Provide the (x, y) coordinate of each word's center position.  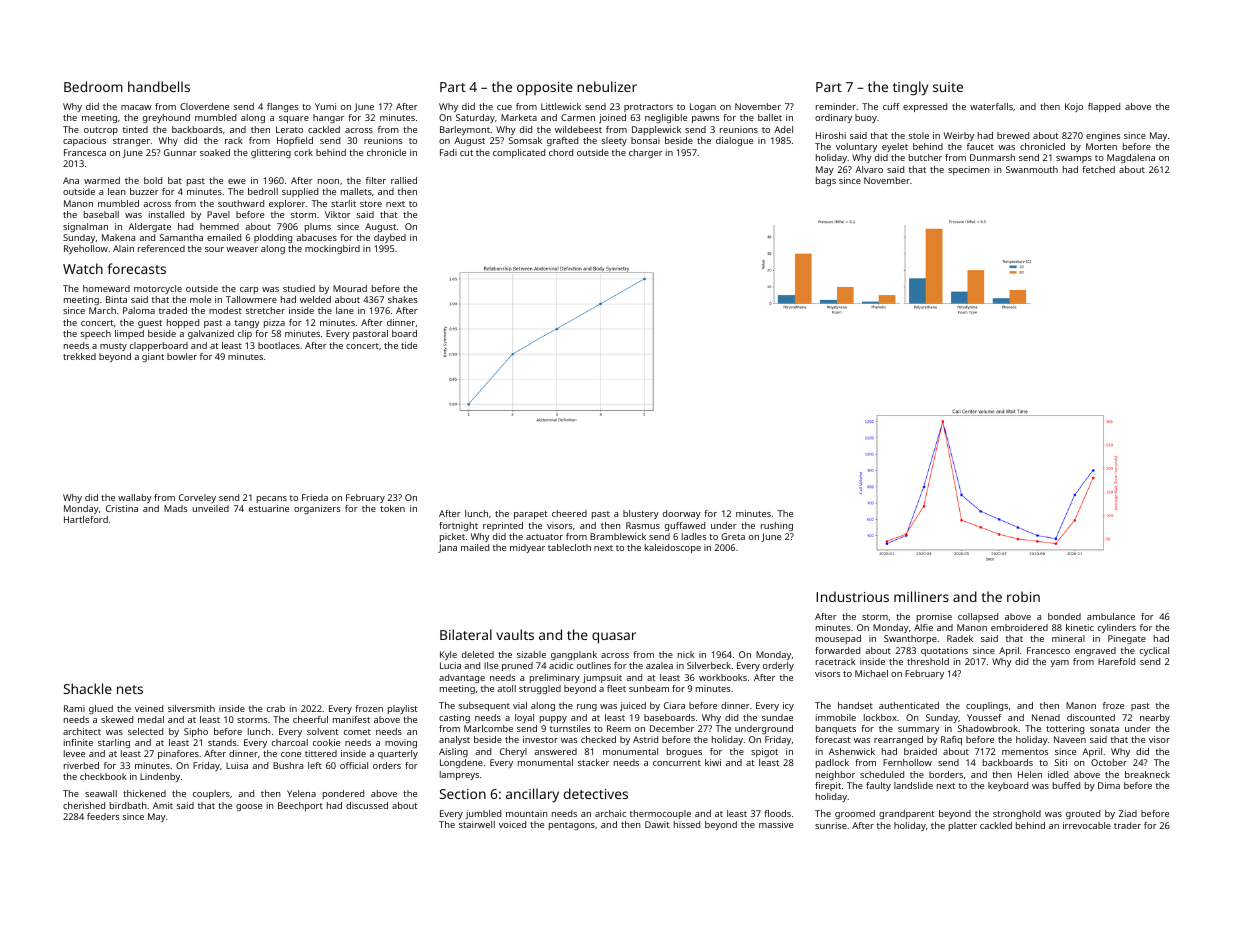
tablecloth (569, 547)
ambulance (1111, 616)
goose (249, 807)
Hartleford (86, 519)
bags (826, 181)
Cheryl (513, 752)
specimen (969, 170)
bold (153, 180)
